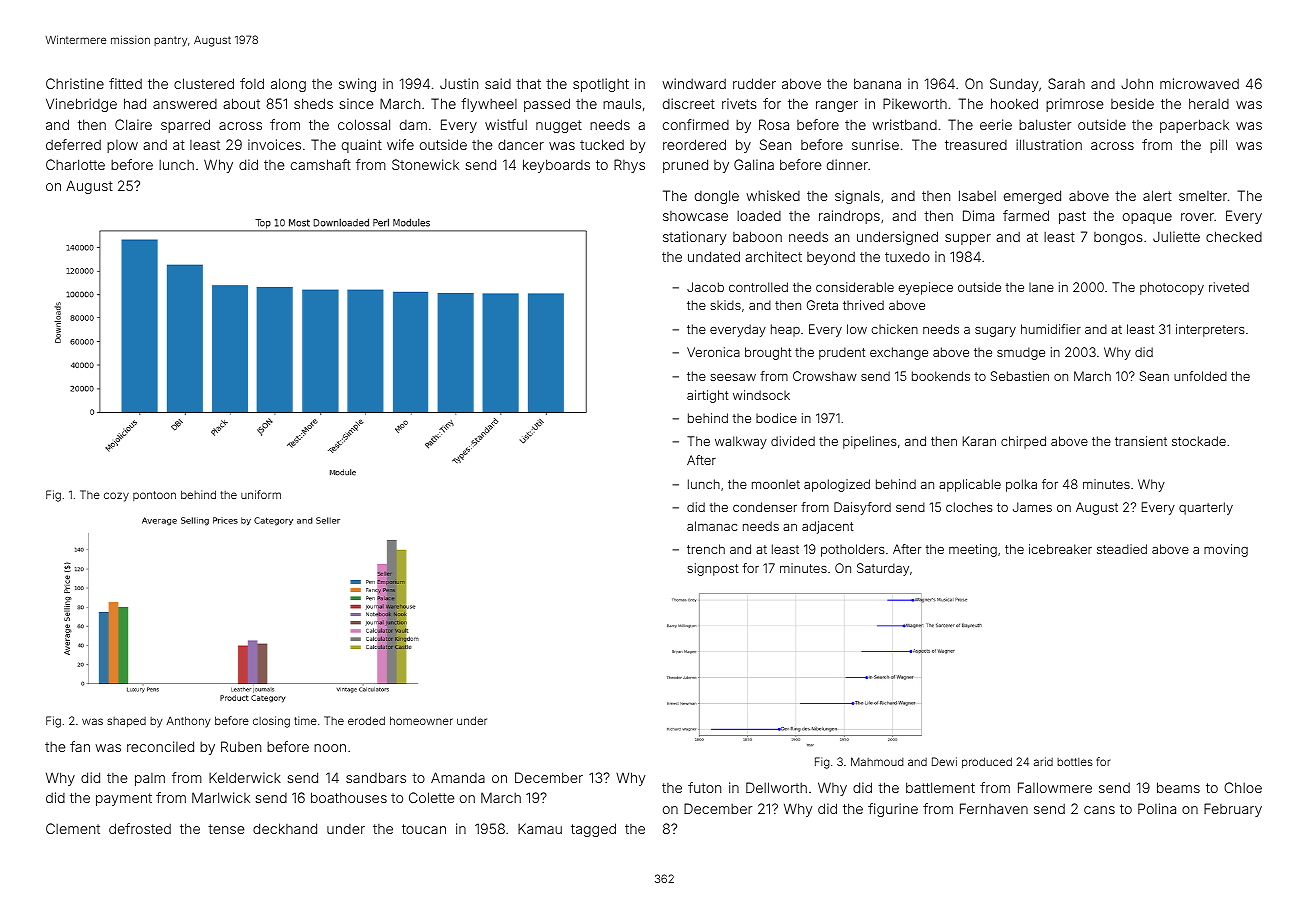 The height and width of the image is (924, 1308). I want to click on pruned, so click(685, 166).
